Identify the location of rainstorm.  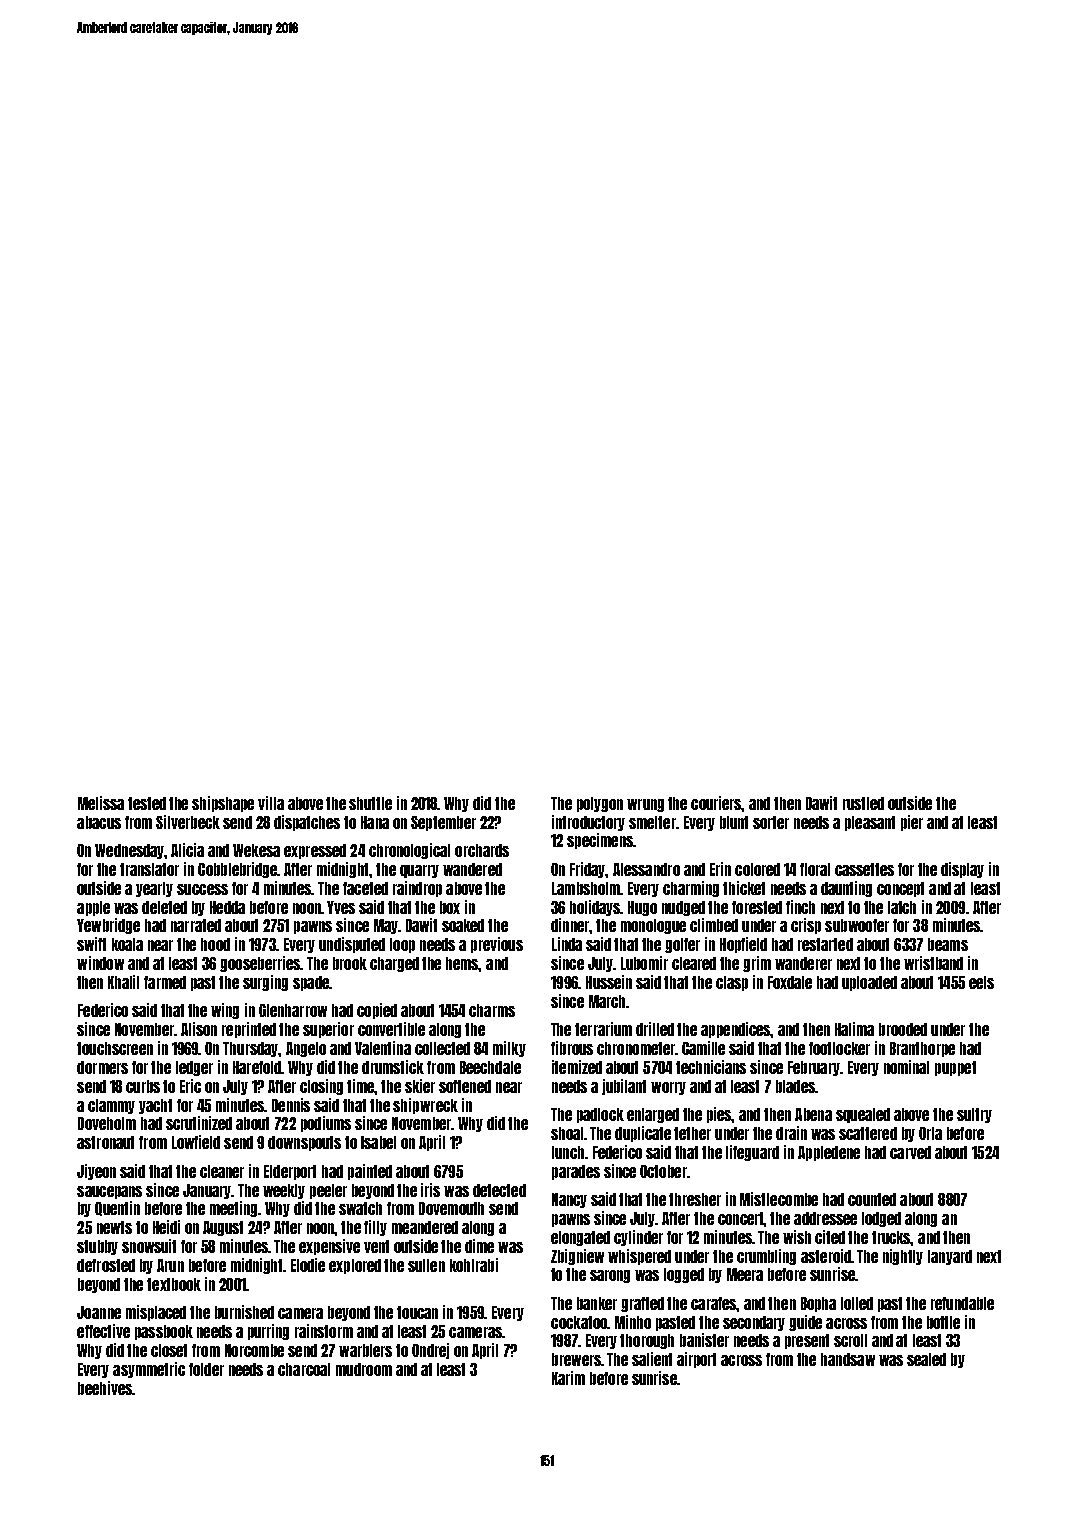
(324, 1331).
